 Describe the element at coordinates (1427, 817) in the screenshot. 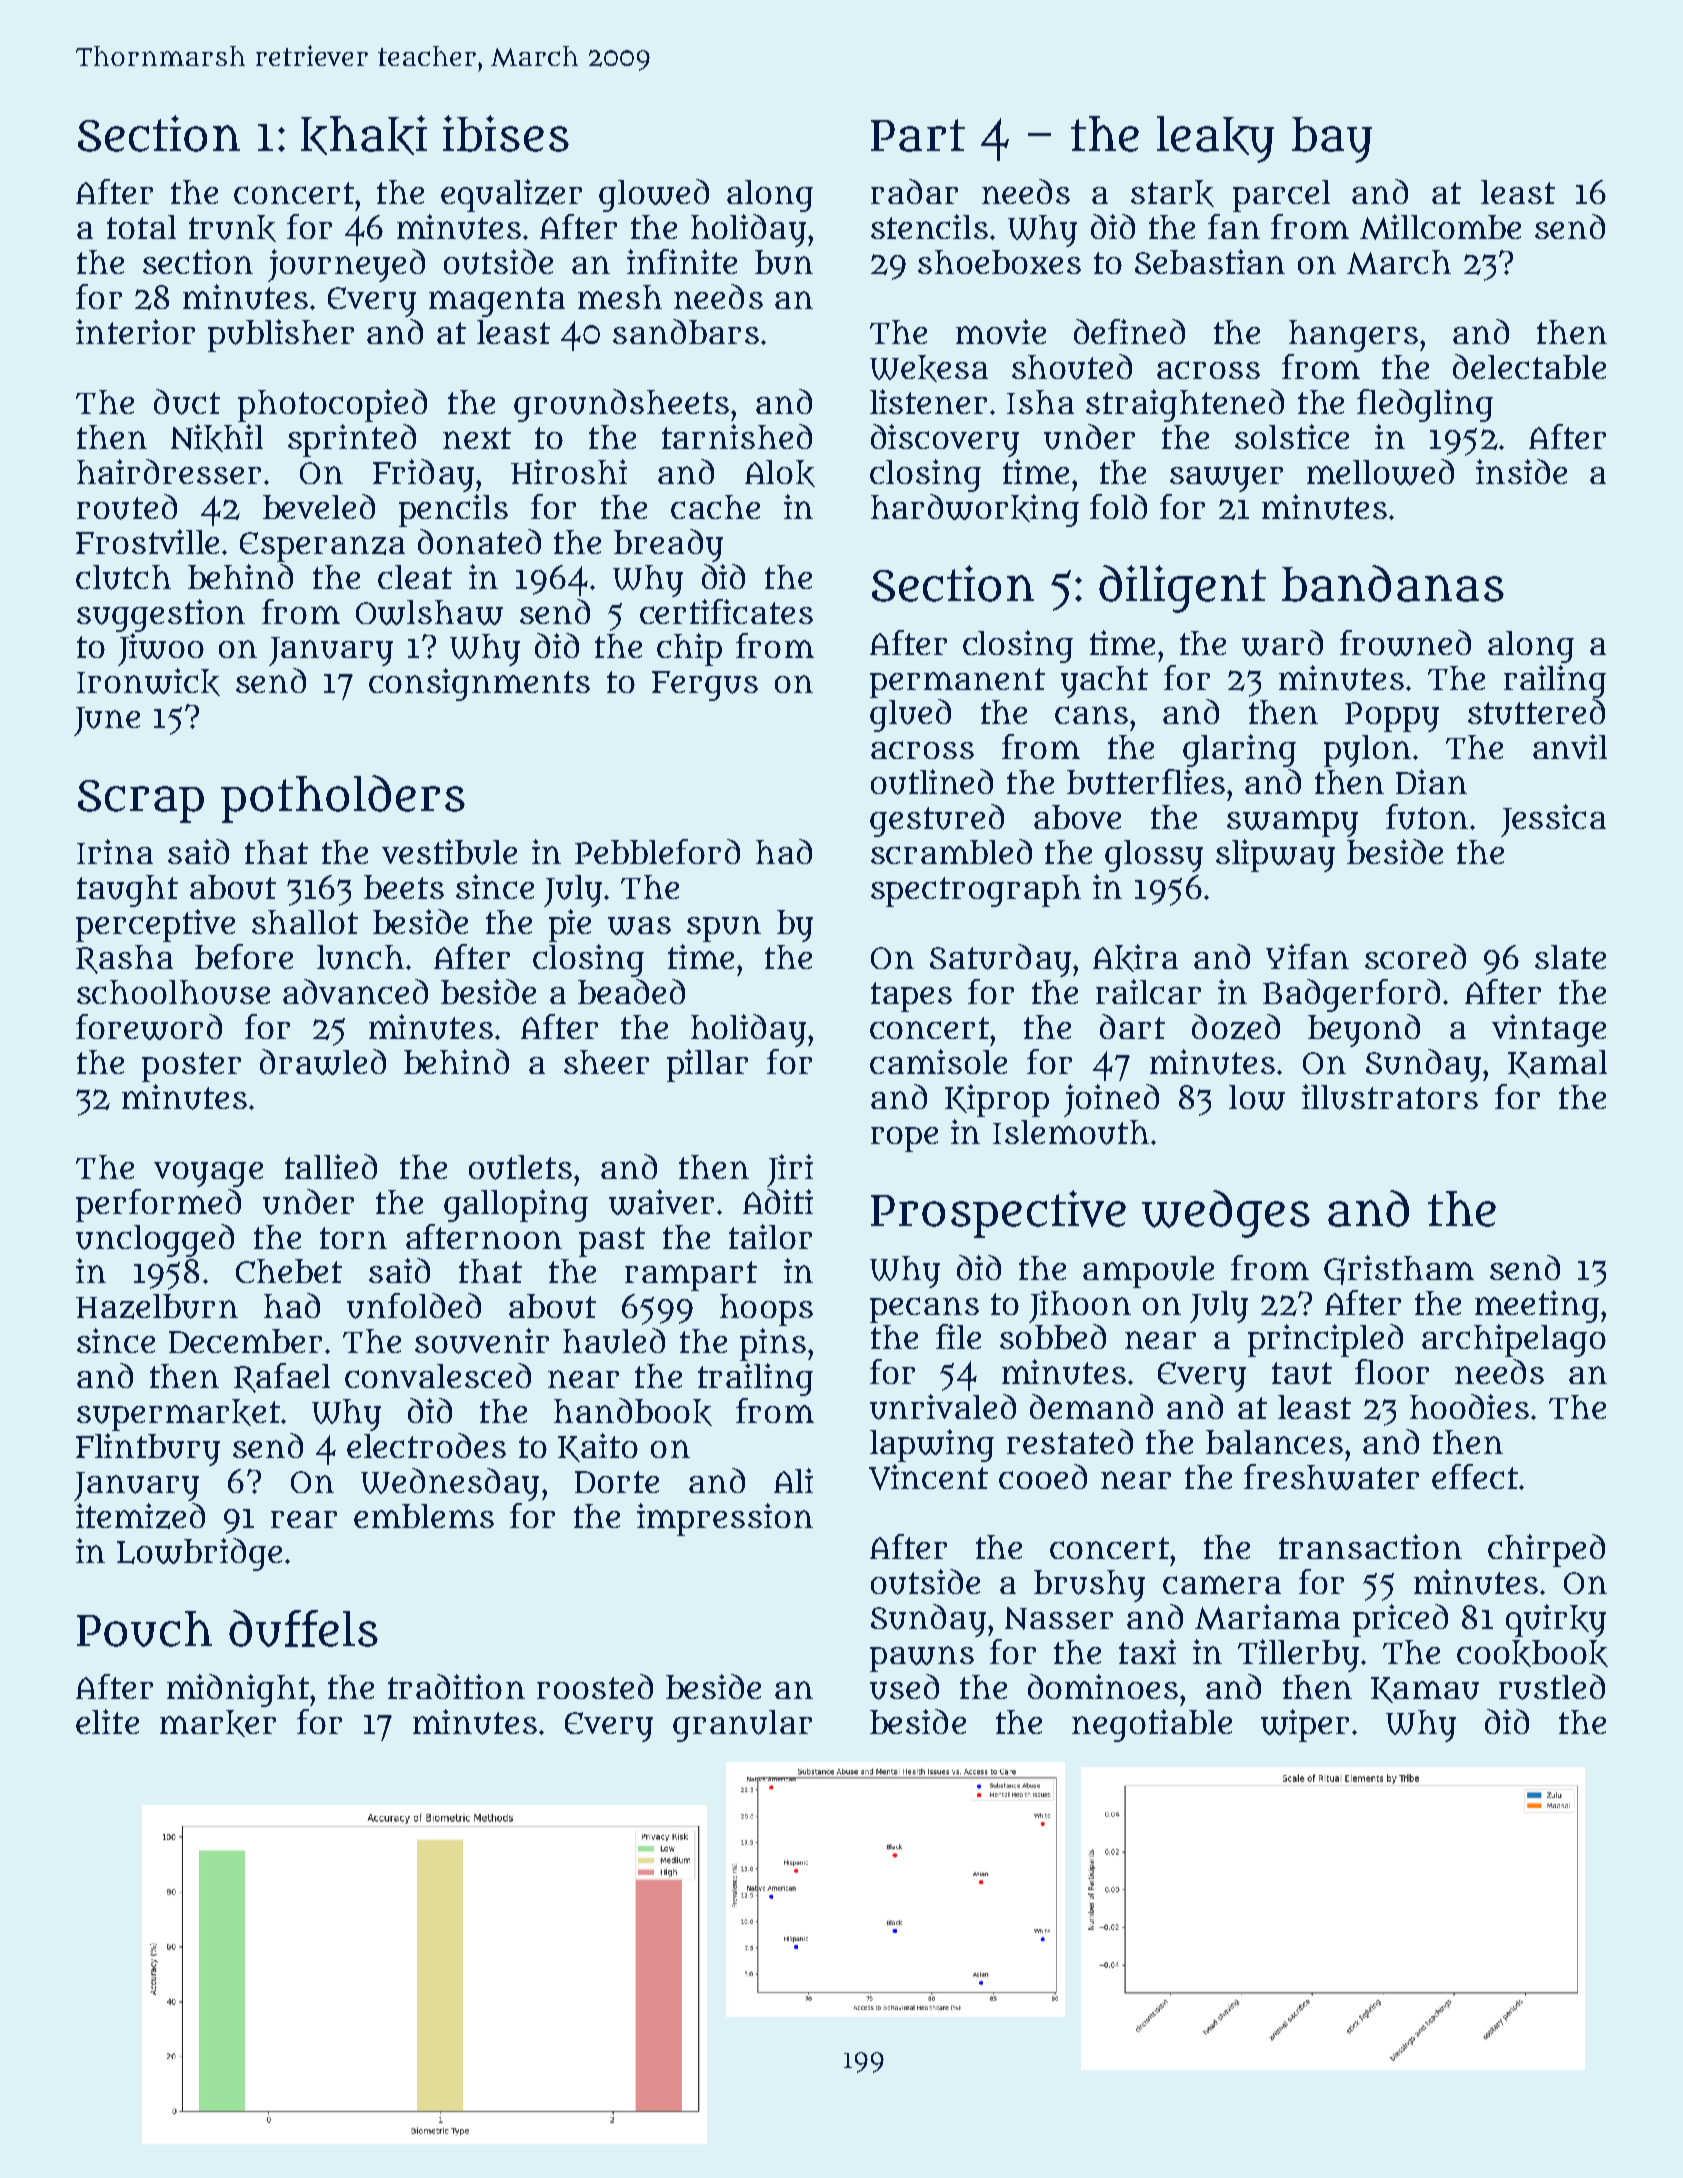

I see `futon` at that location.
